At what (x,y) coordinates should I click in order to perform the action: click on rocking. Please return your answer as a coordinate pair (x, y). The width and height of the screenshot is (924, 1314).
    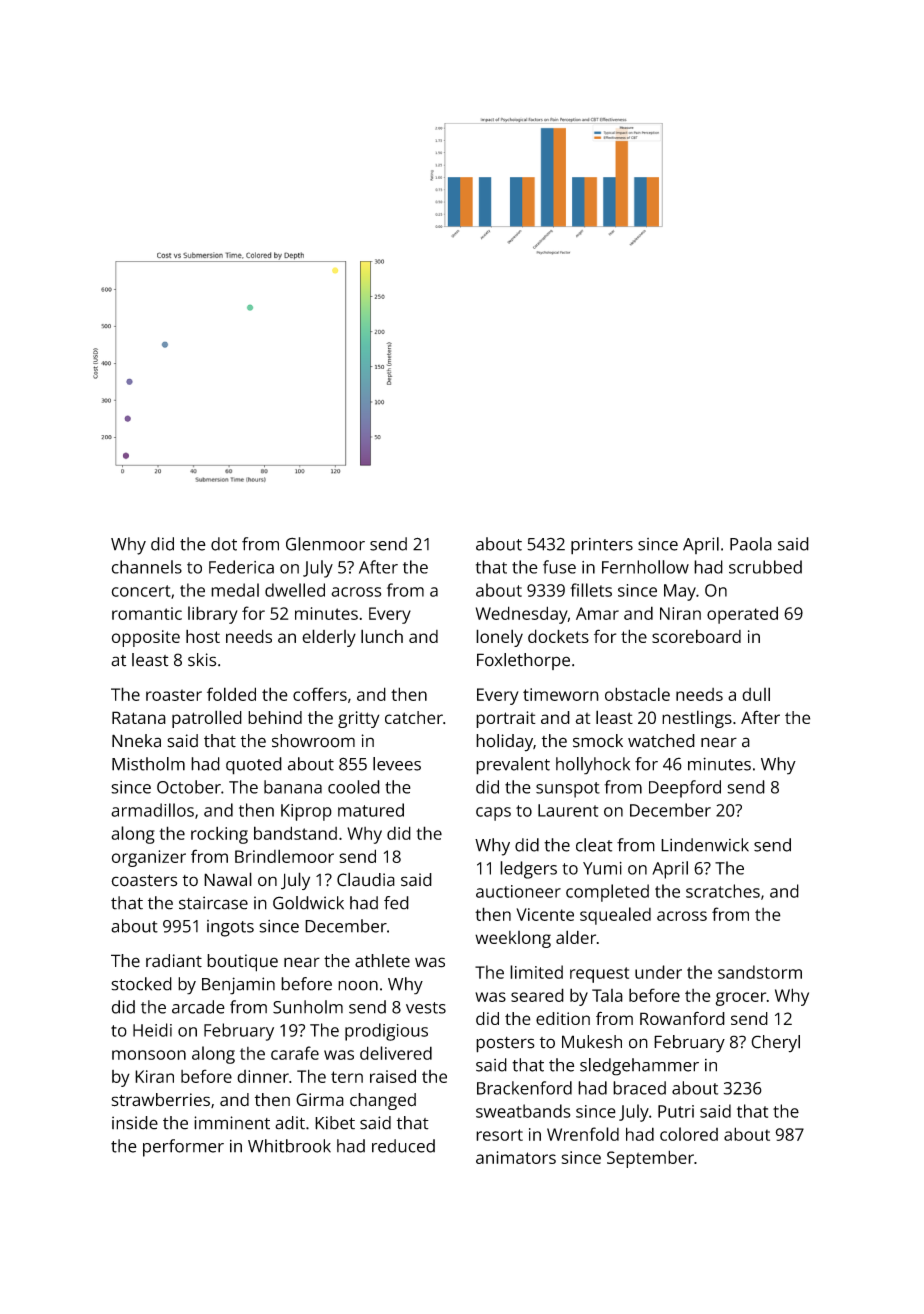
    Looking at the image, I should click on (219, 835).
